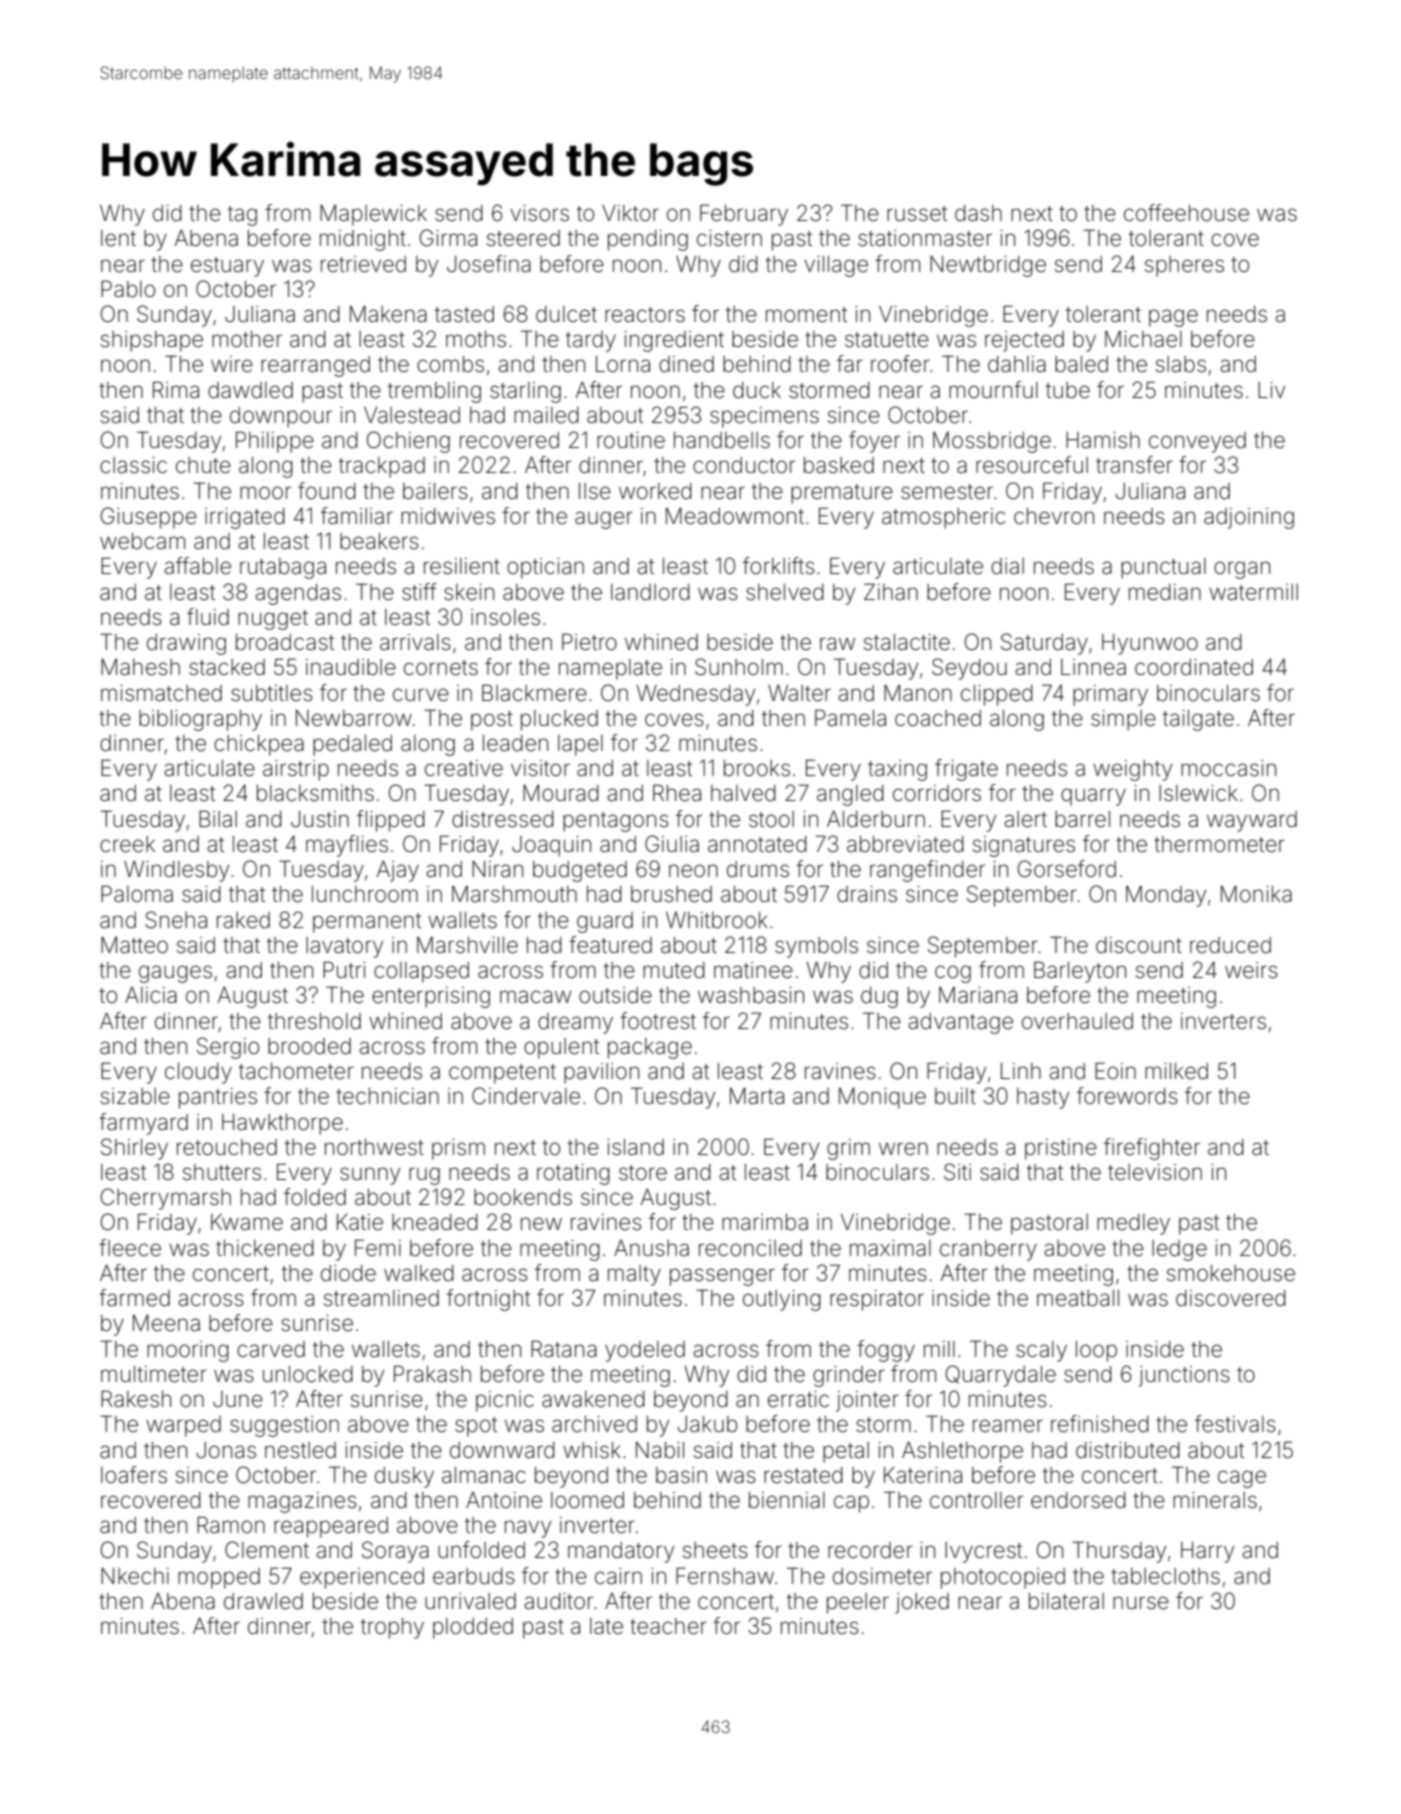 The height and width of the image is (1814, 1401). Describe the element at coordinates (134, 1149) in the image. I see `Shirley` at that location.
